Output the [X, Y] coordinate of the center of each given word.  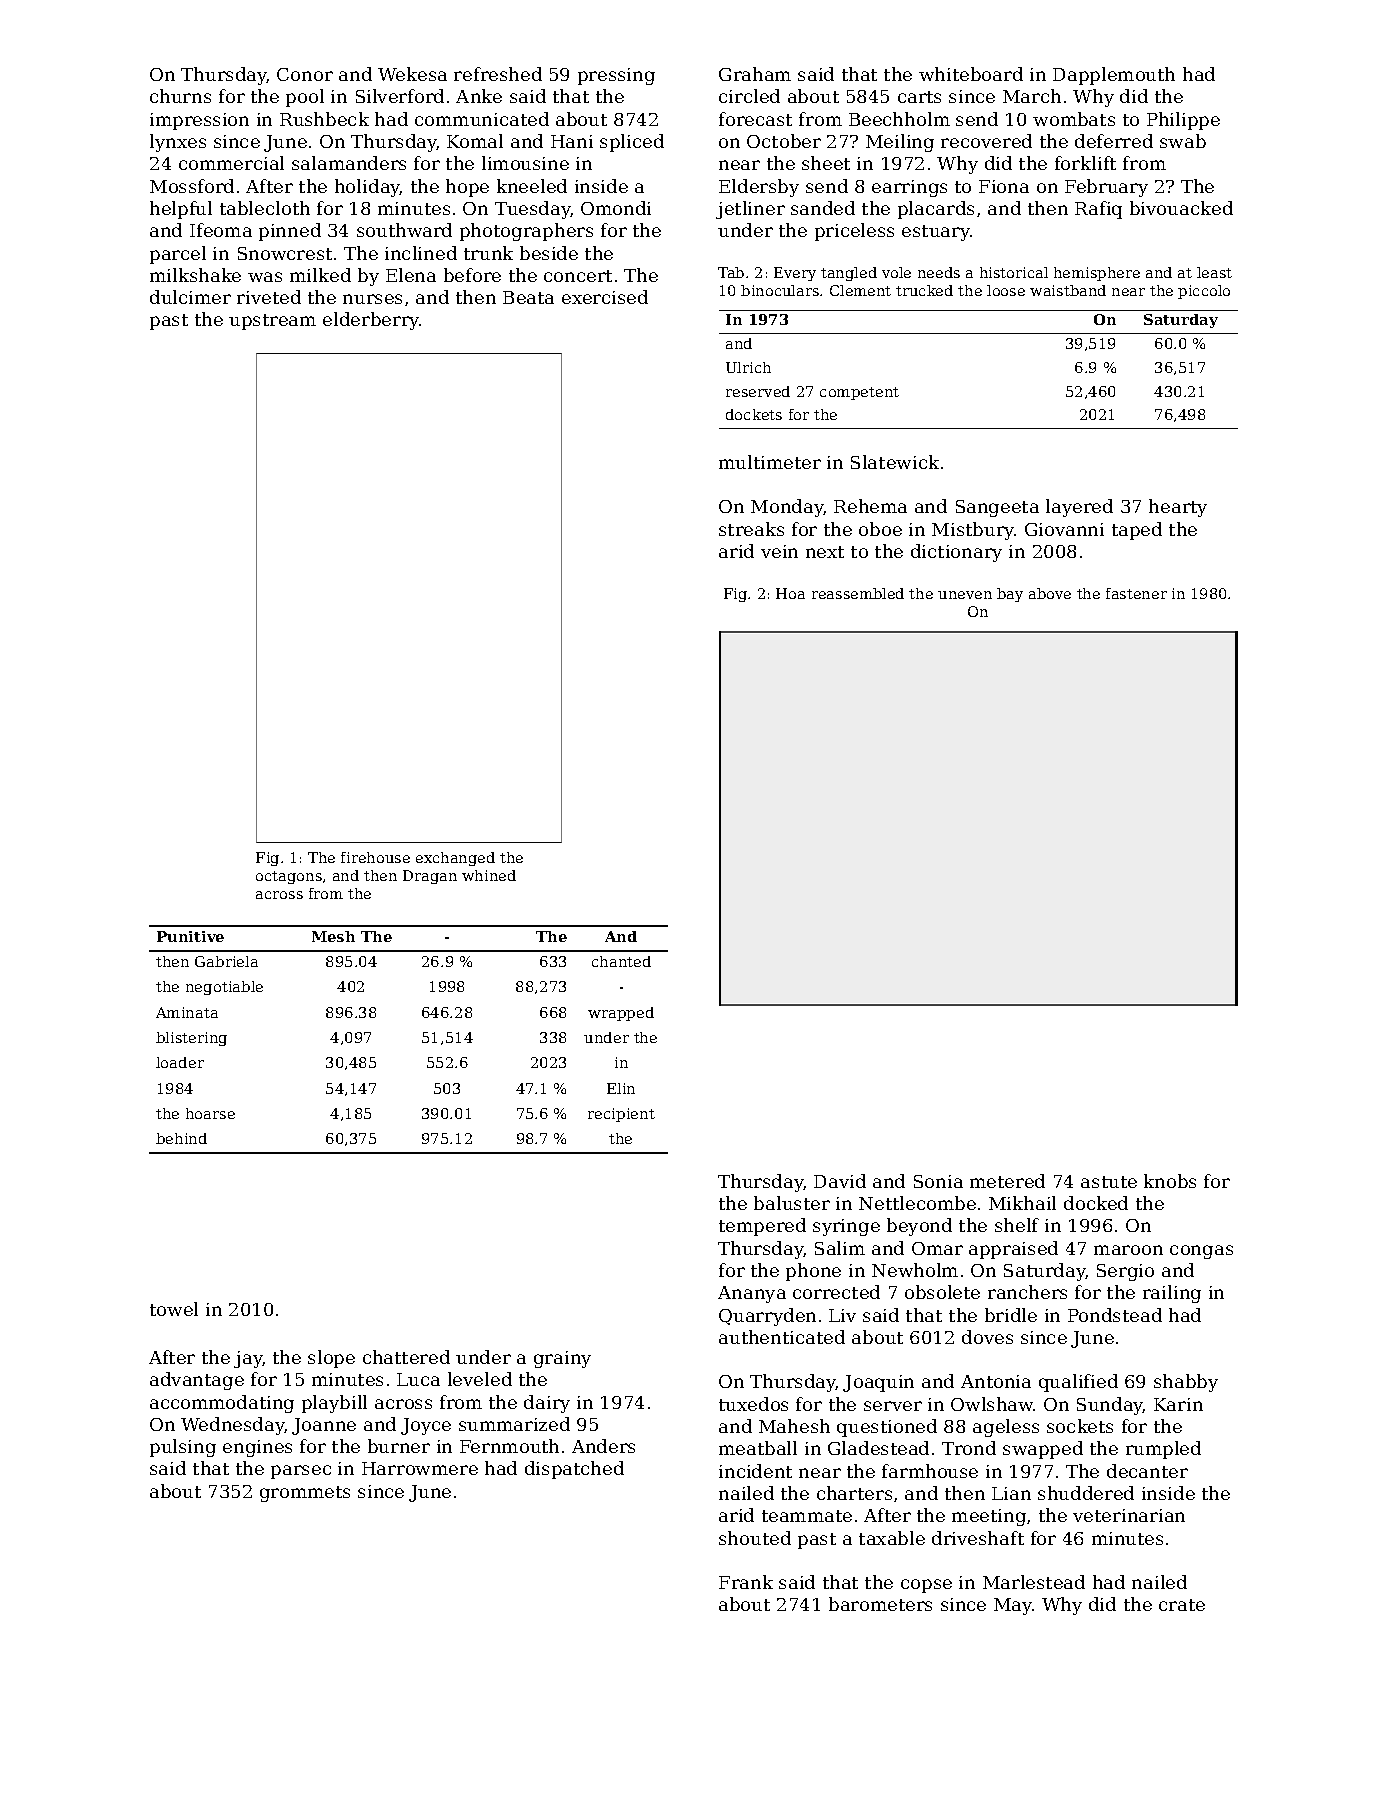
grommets [305, 1494]
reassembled [858, 593]
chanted [621, 961]
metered [1007, 1181]
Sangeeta [997, 508]
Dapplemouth [1114, 76]
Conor [305, 74]
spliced [632, 143]
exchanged [455, 859]
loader [180, 1062]
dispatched [574, 1470]
